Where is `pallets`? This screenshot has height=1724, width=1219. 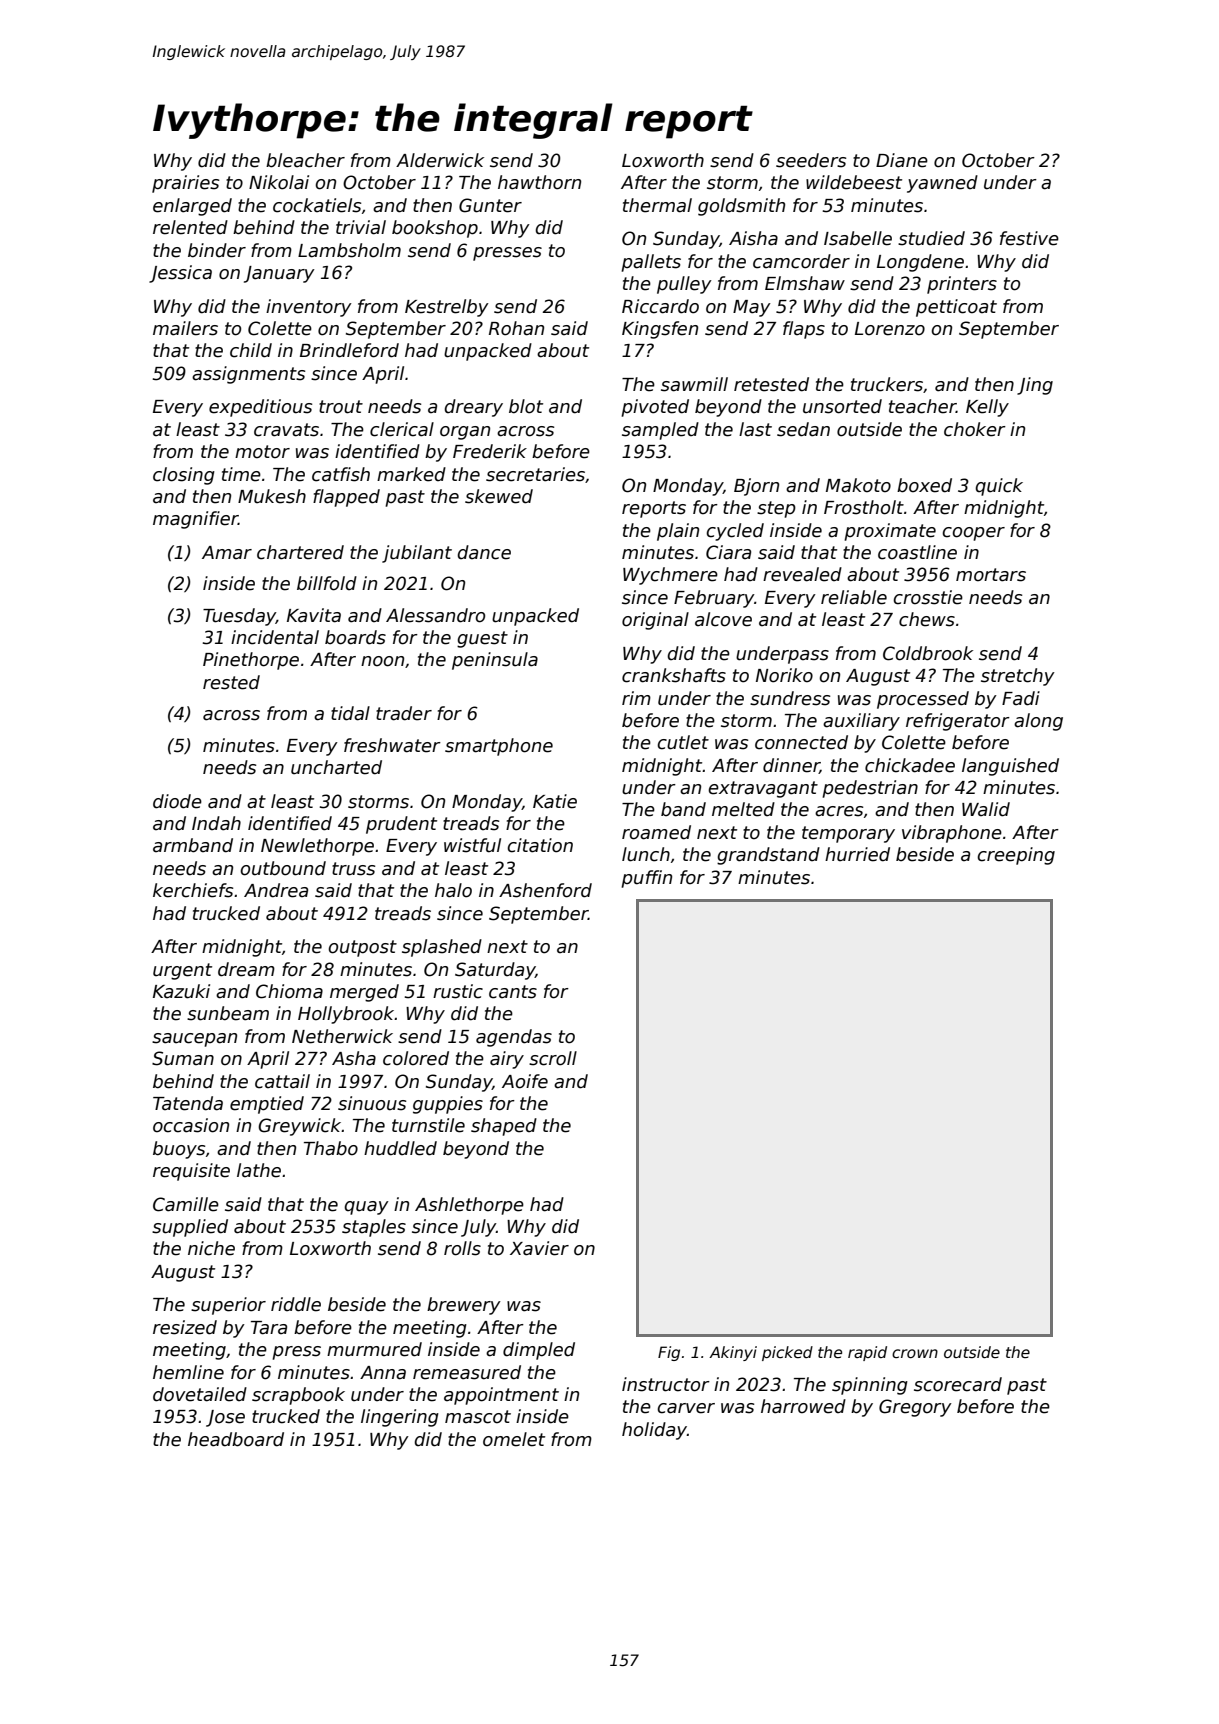
pallets is located at coordinates (651, 263).
